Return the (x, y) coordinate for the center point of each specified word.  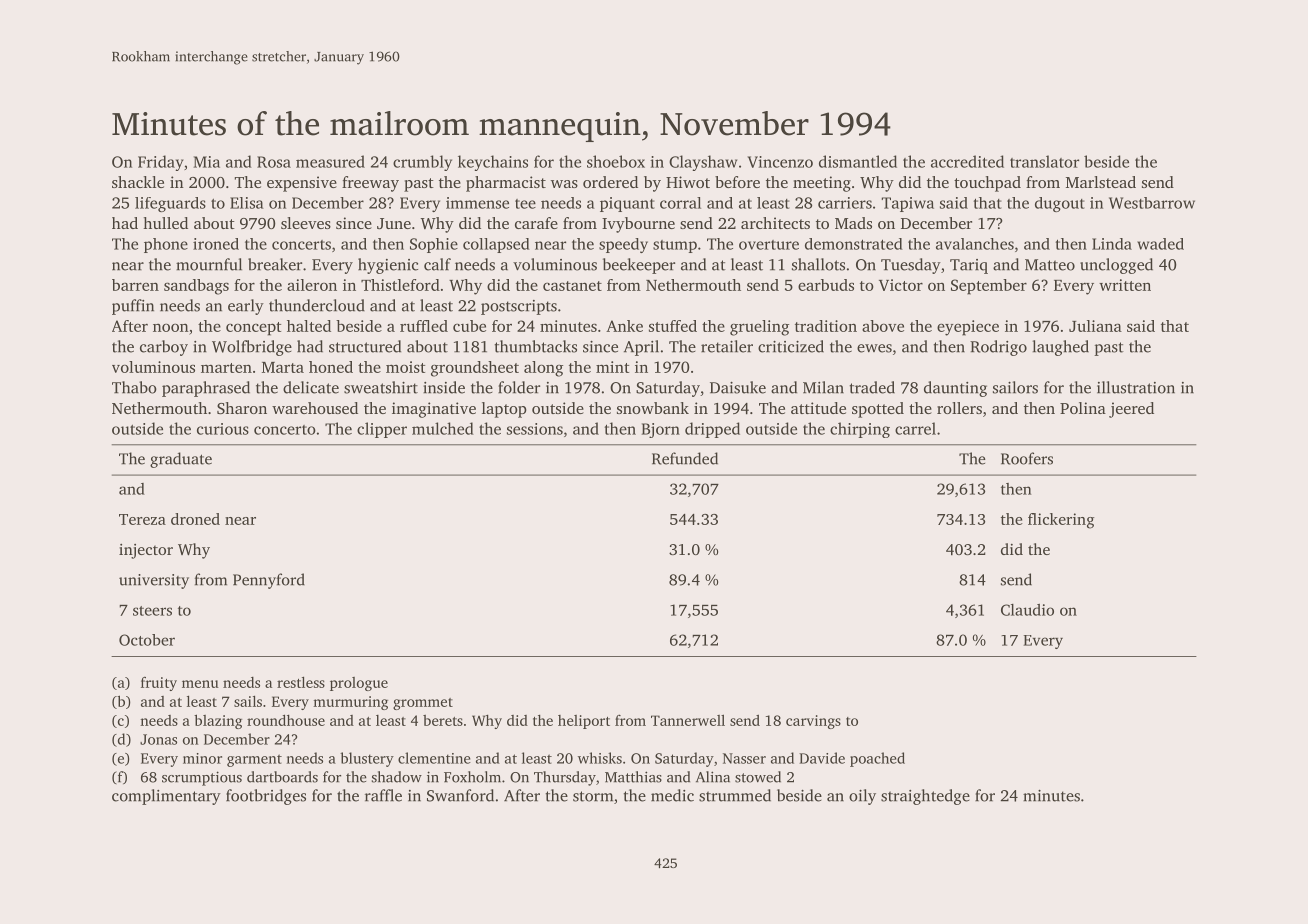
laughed (1061, 348)
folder (519, 387)
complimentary (166, 797)
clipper (382, 430)
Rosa (274, 162)
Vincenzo (780, 162)
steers (152, 611)
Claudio (1027, 610)
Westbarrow (1152, 203)
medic (672, 795)
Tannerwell (688, 720)
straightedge (925, 797)
